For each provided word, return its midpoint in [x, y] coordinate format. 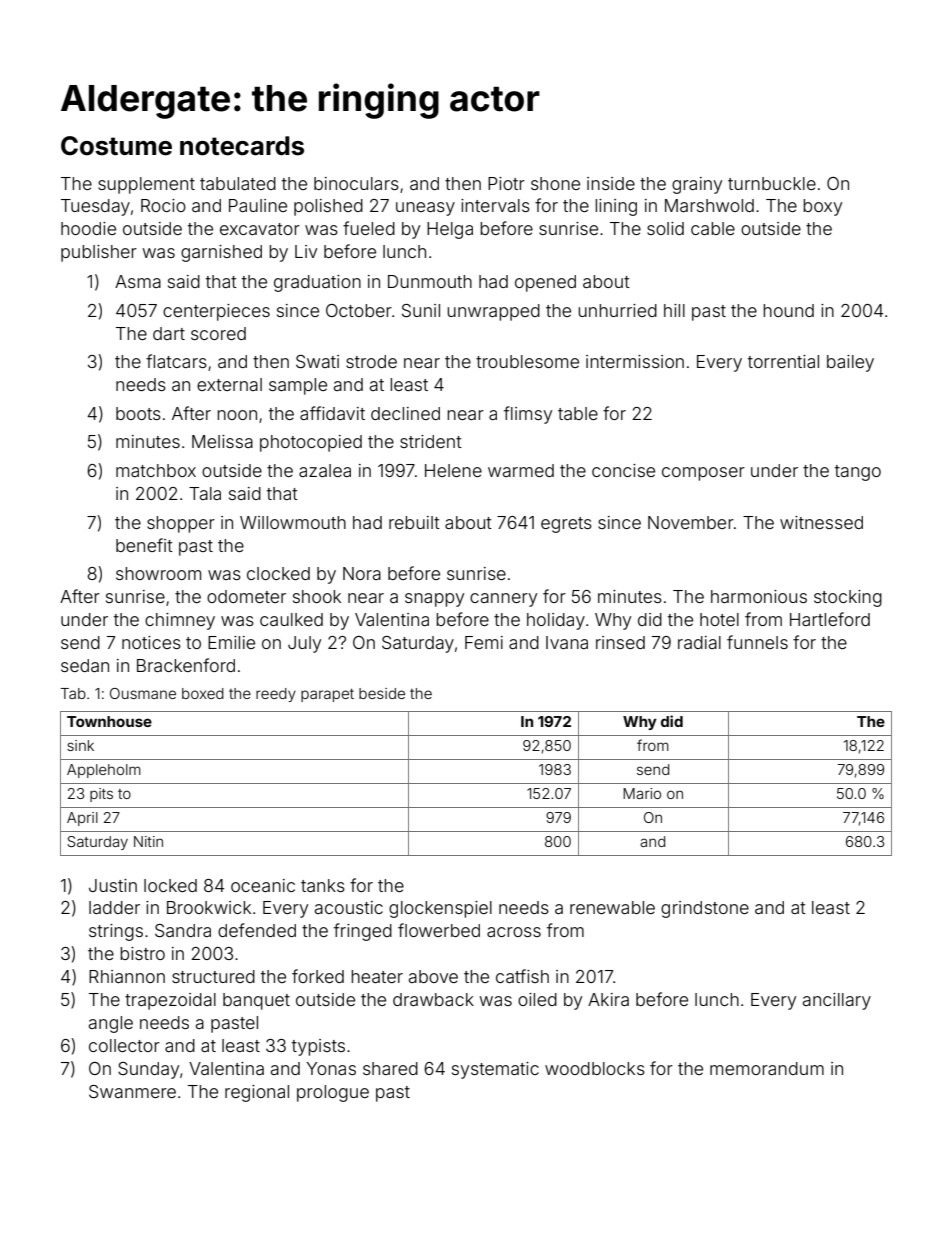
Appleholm [104, 771]
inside [611, 183]
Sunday [148, 1070]
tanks [323, 885]
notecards [242, 146]
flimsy [528, 415]
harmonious [759, 596]
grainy [697, 185]
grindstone [705, 909]
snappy [434, 600]
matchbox [156, 470]
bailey [850, 363]
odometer [246, 596]
